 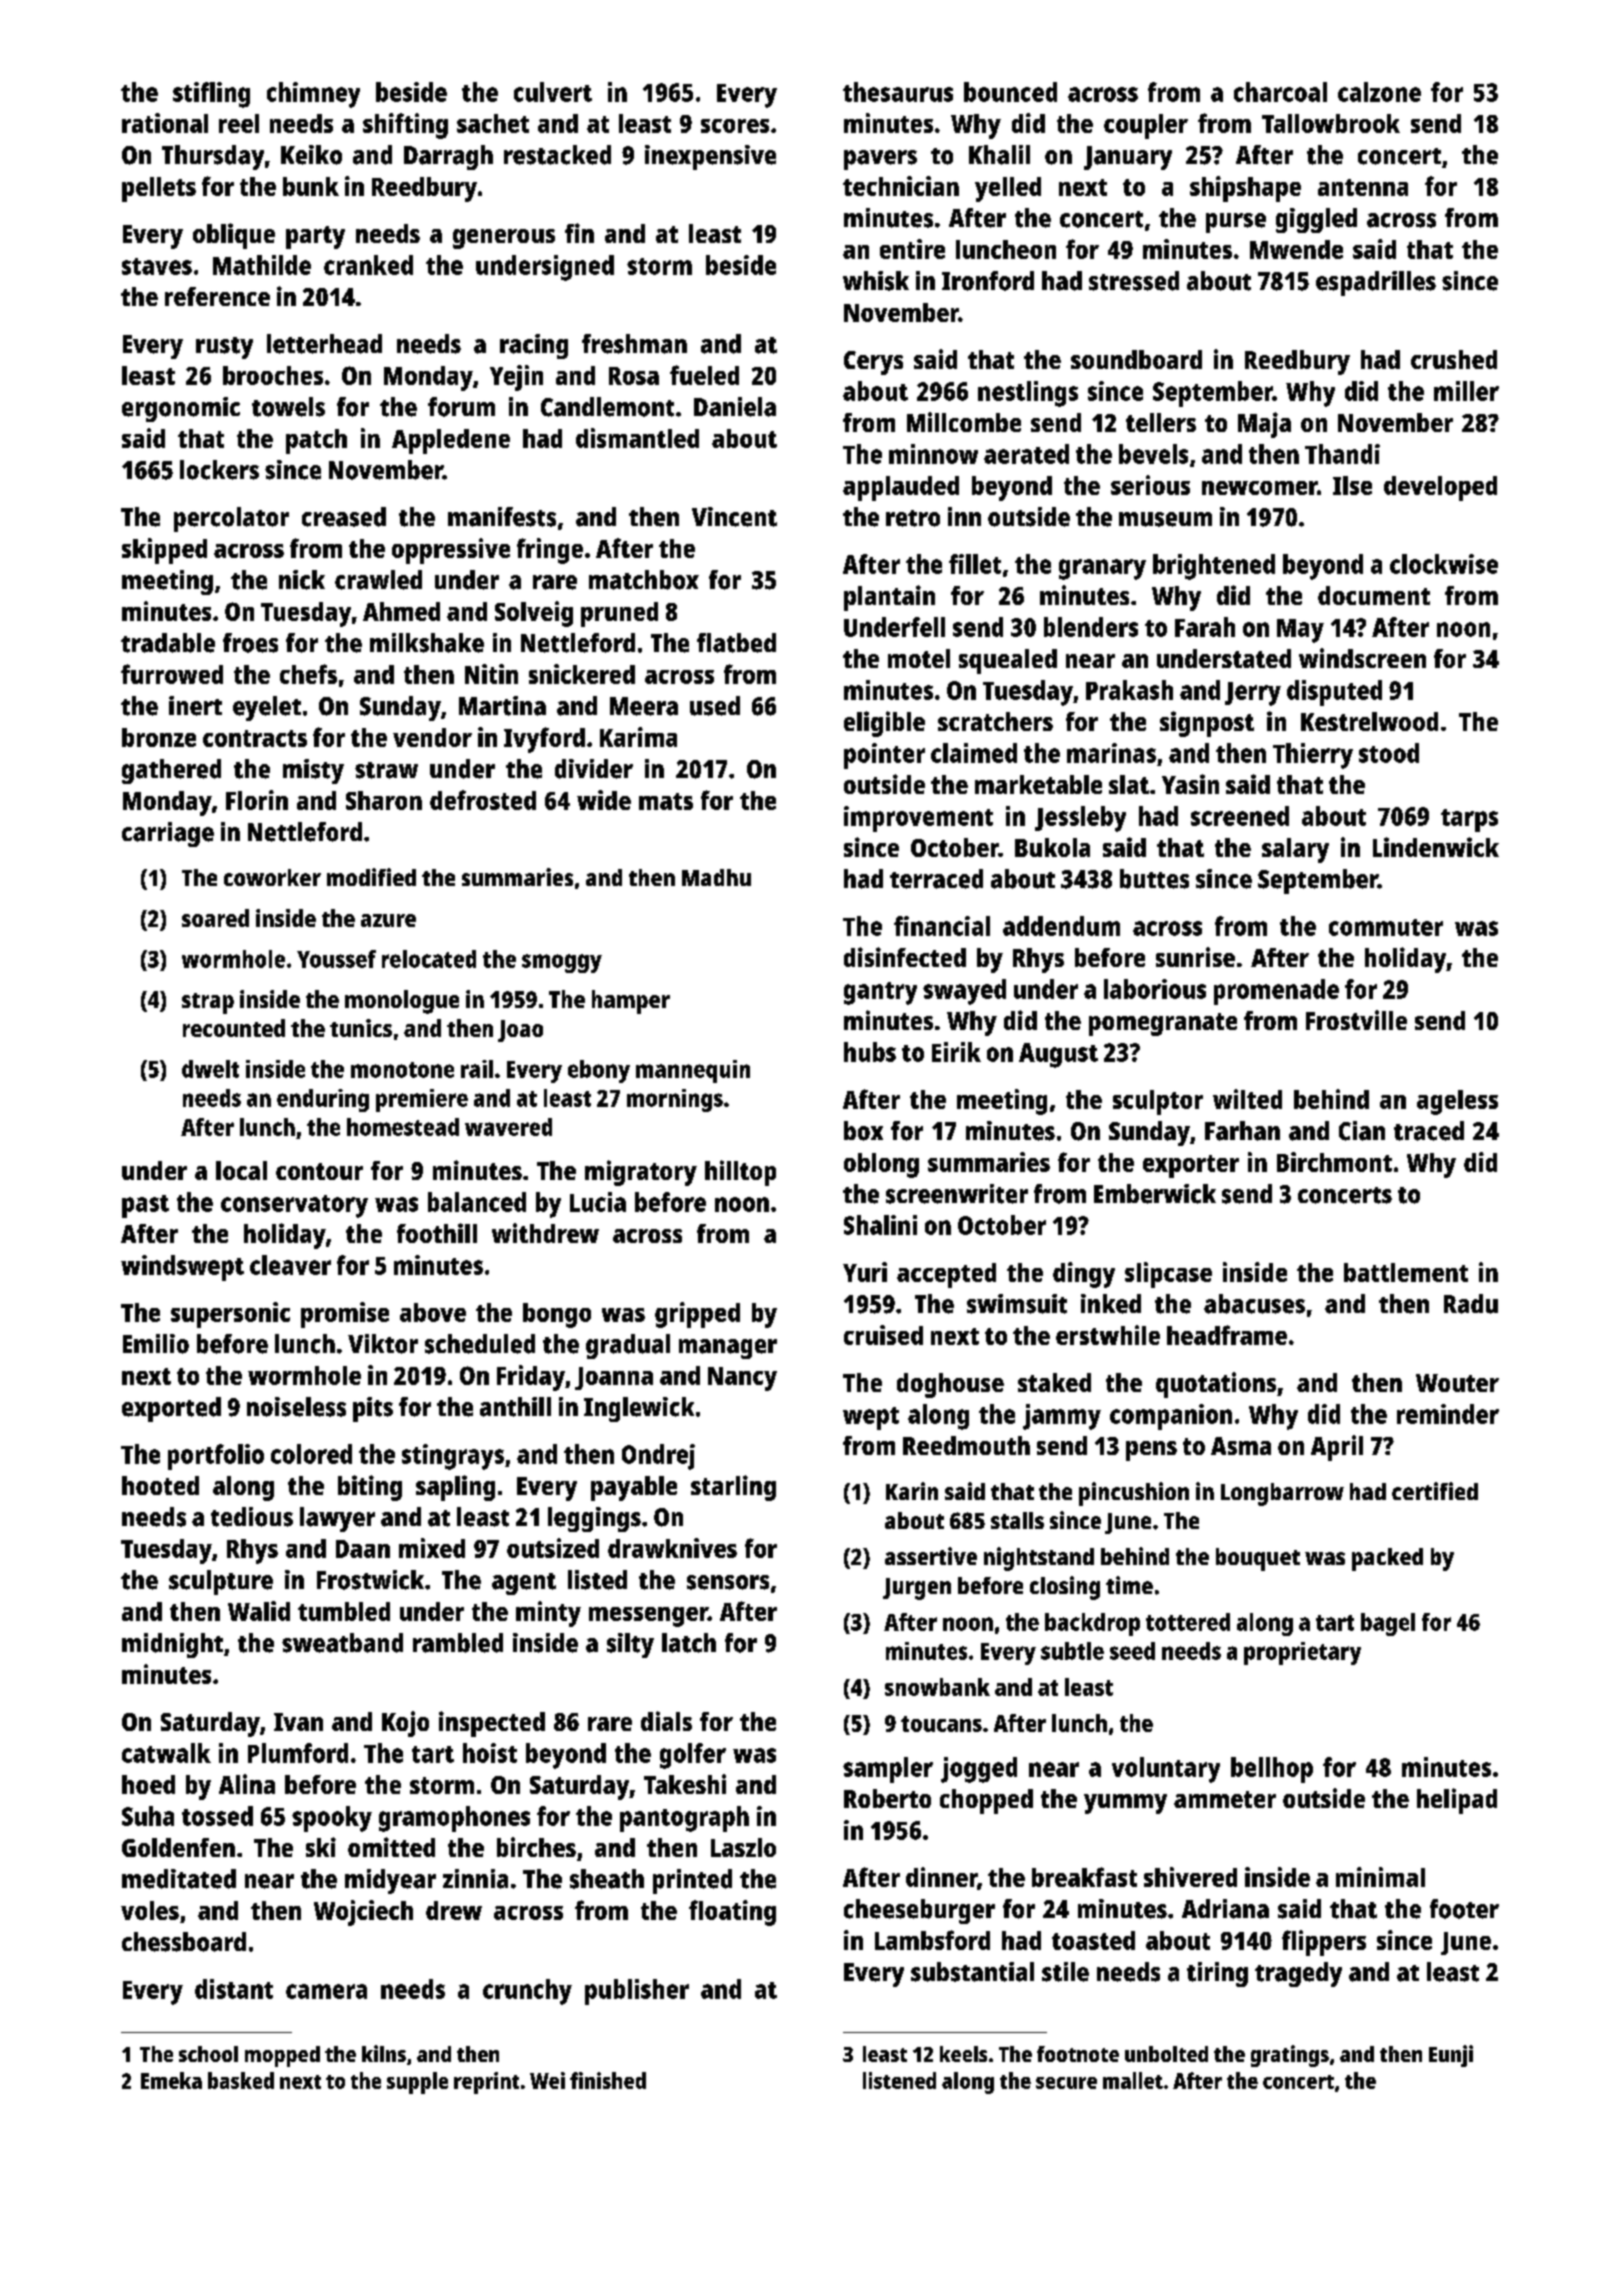 What do you see at coordinates (156, 1344) in the document?
I see `Emilio` at bounding box center [156, 1344].
